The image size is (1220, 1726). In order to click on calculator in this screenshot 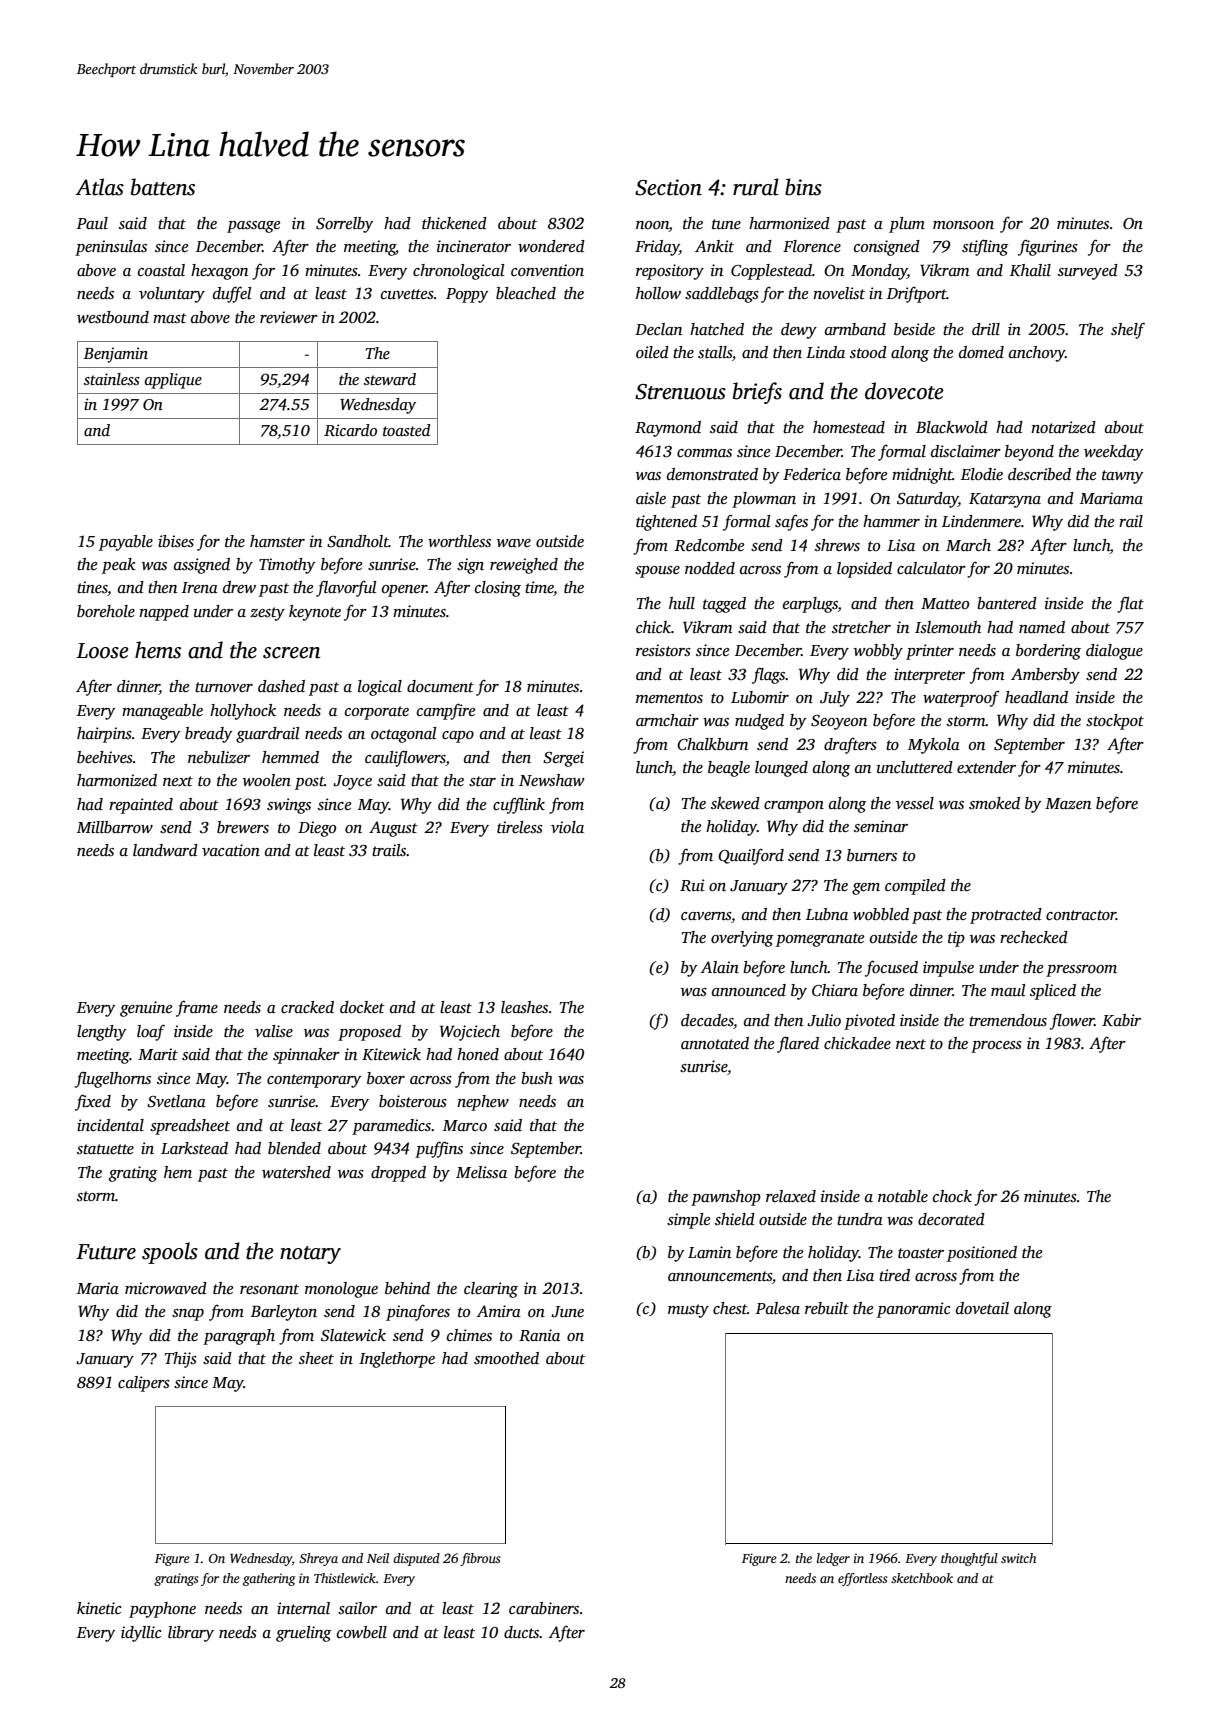, I will do `click(931, 568)`.
